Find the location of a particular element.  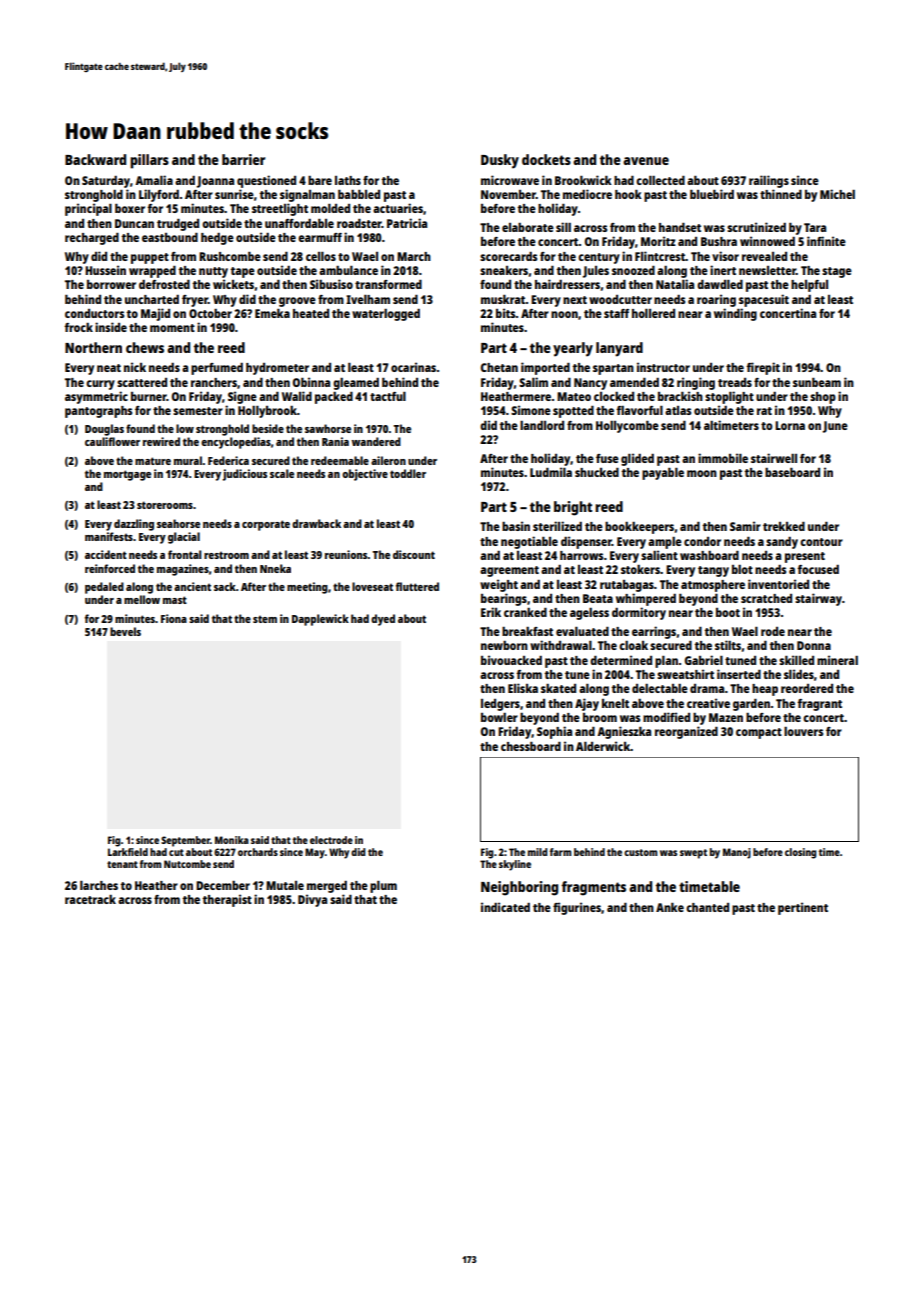

bevels is located at coordinates (125, 631).
